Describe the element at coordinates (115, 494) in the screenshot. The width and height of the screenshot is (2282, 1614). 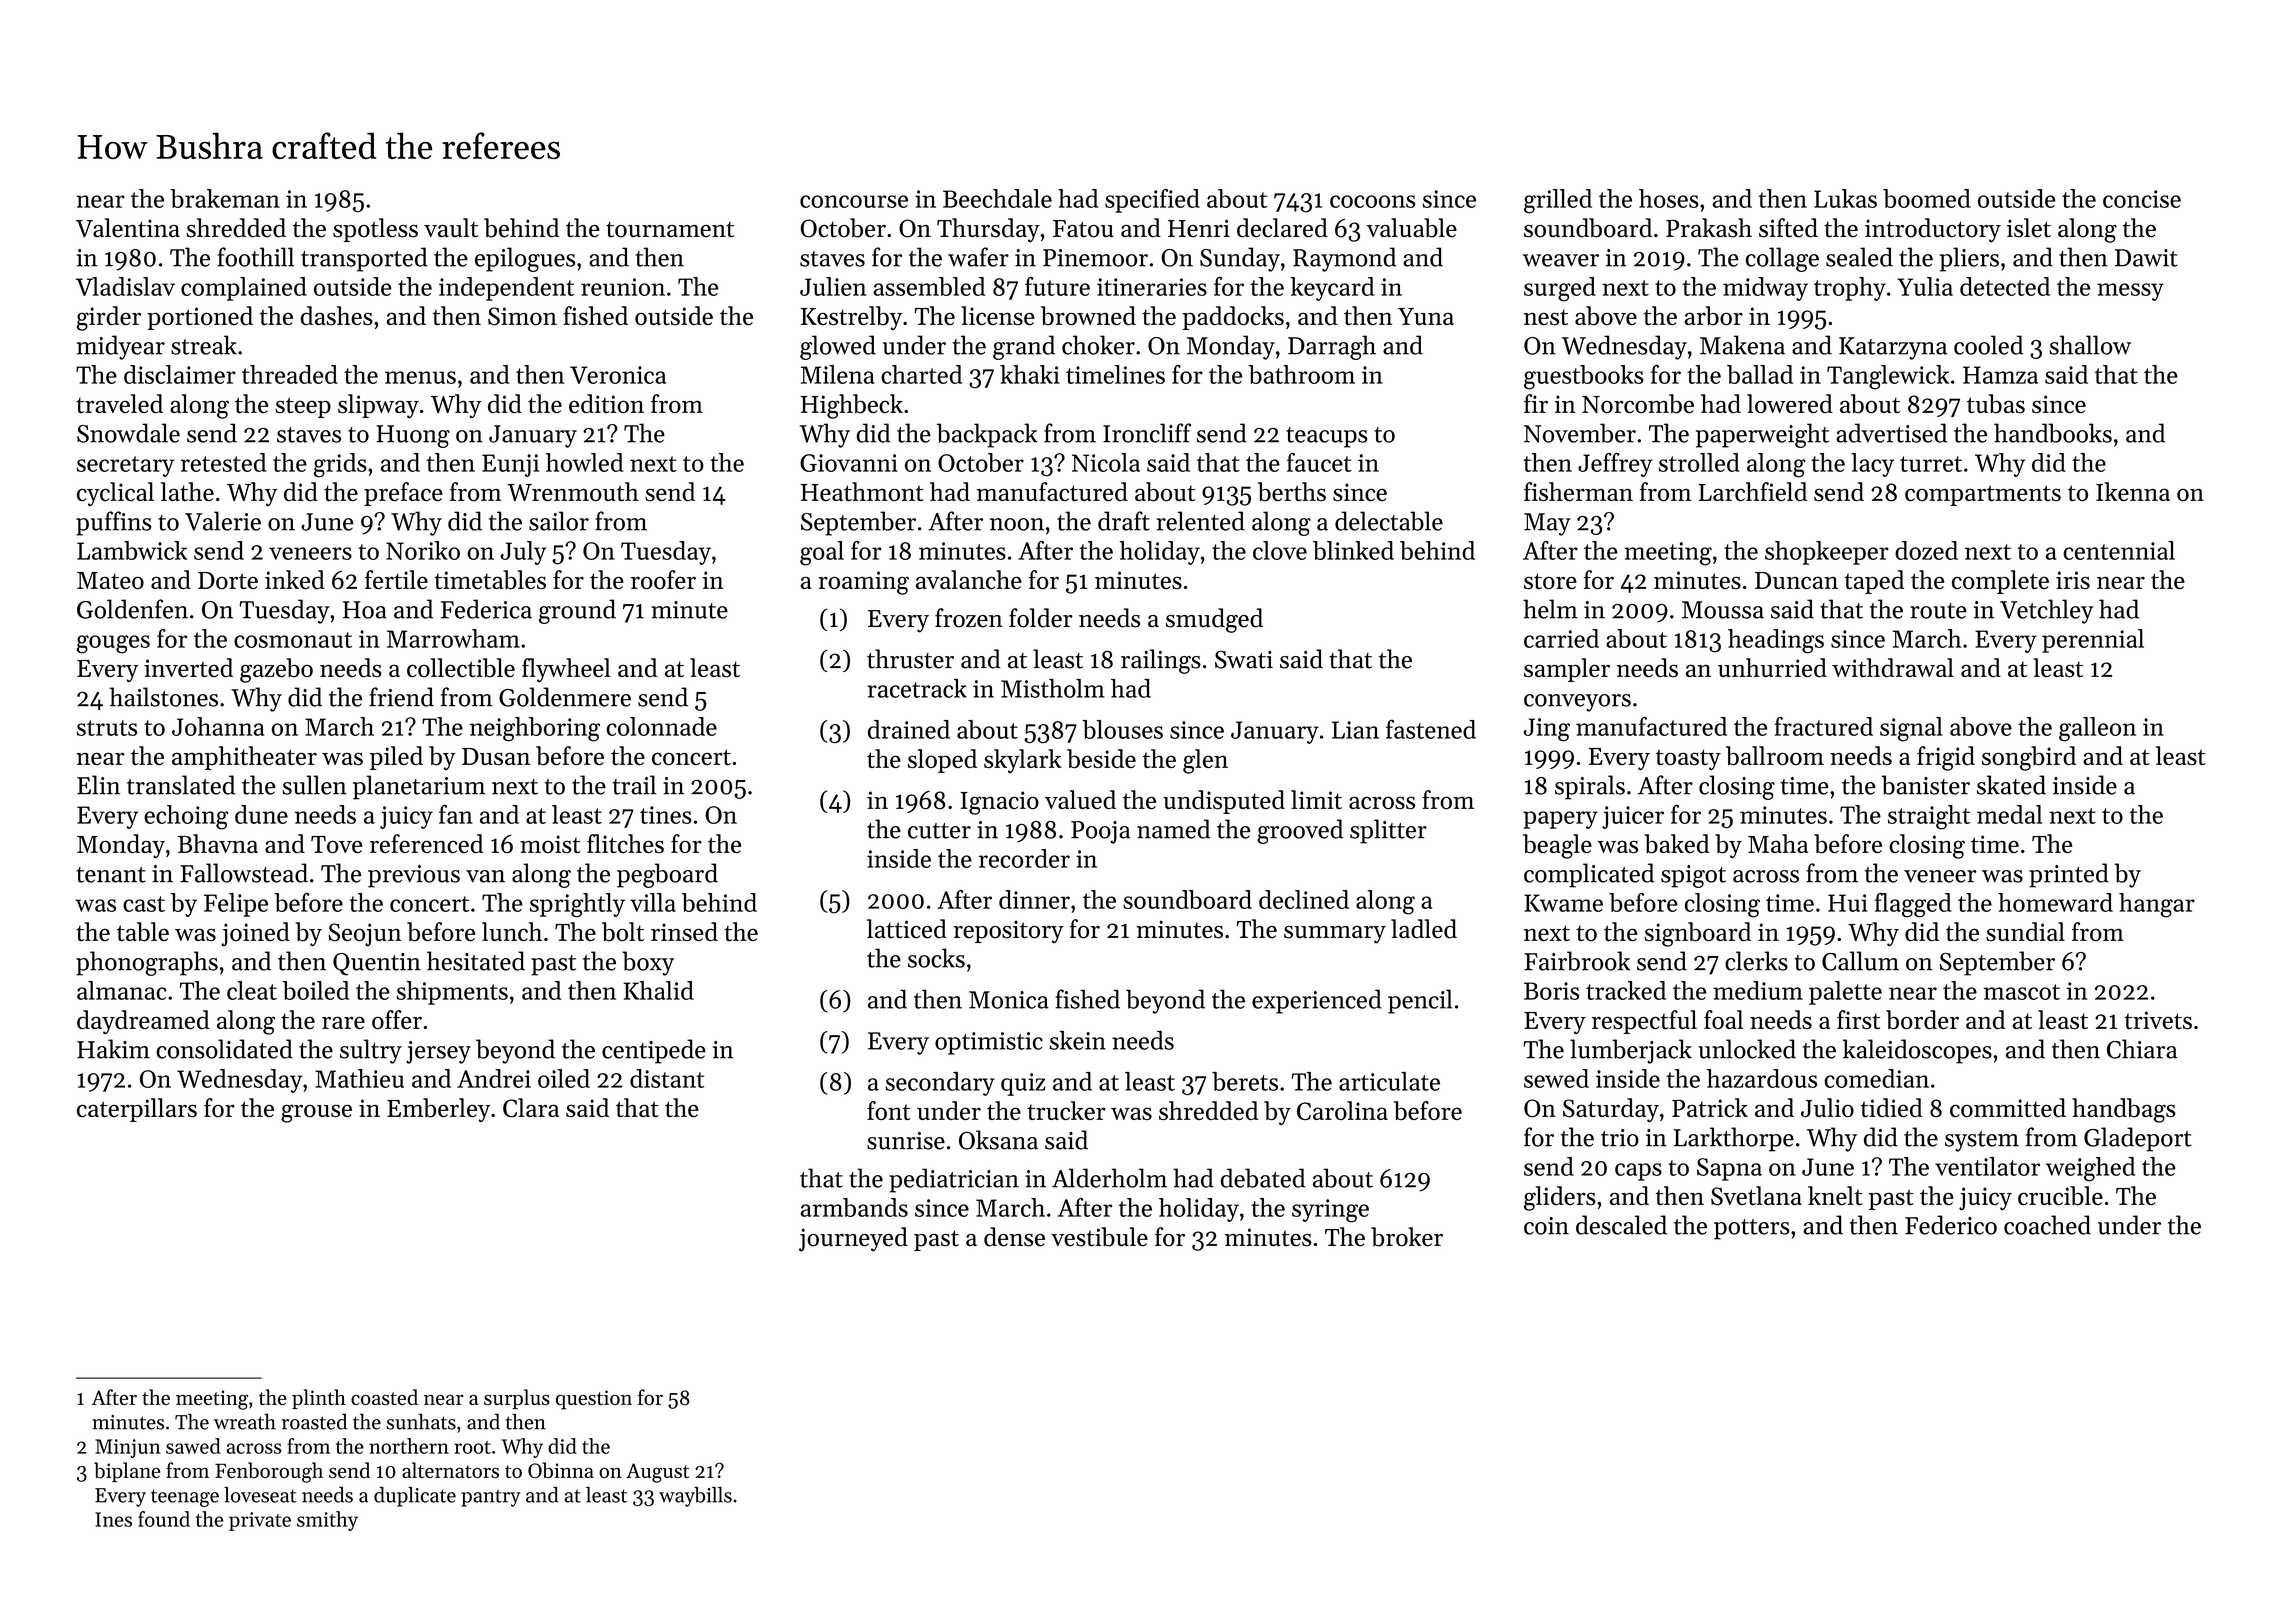
I see `cyclical` at that location.
